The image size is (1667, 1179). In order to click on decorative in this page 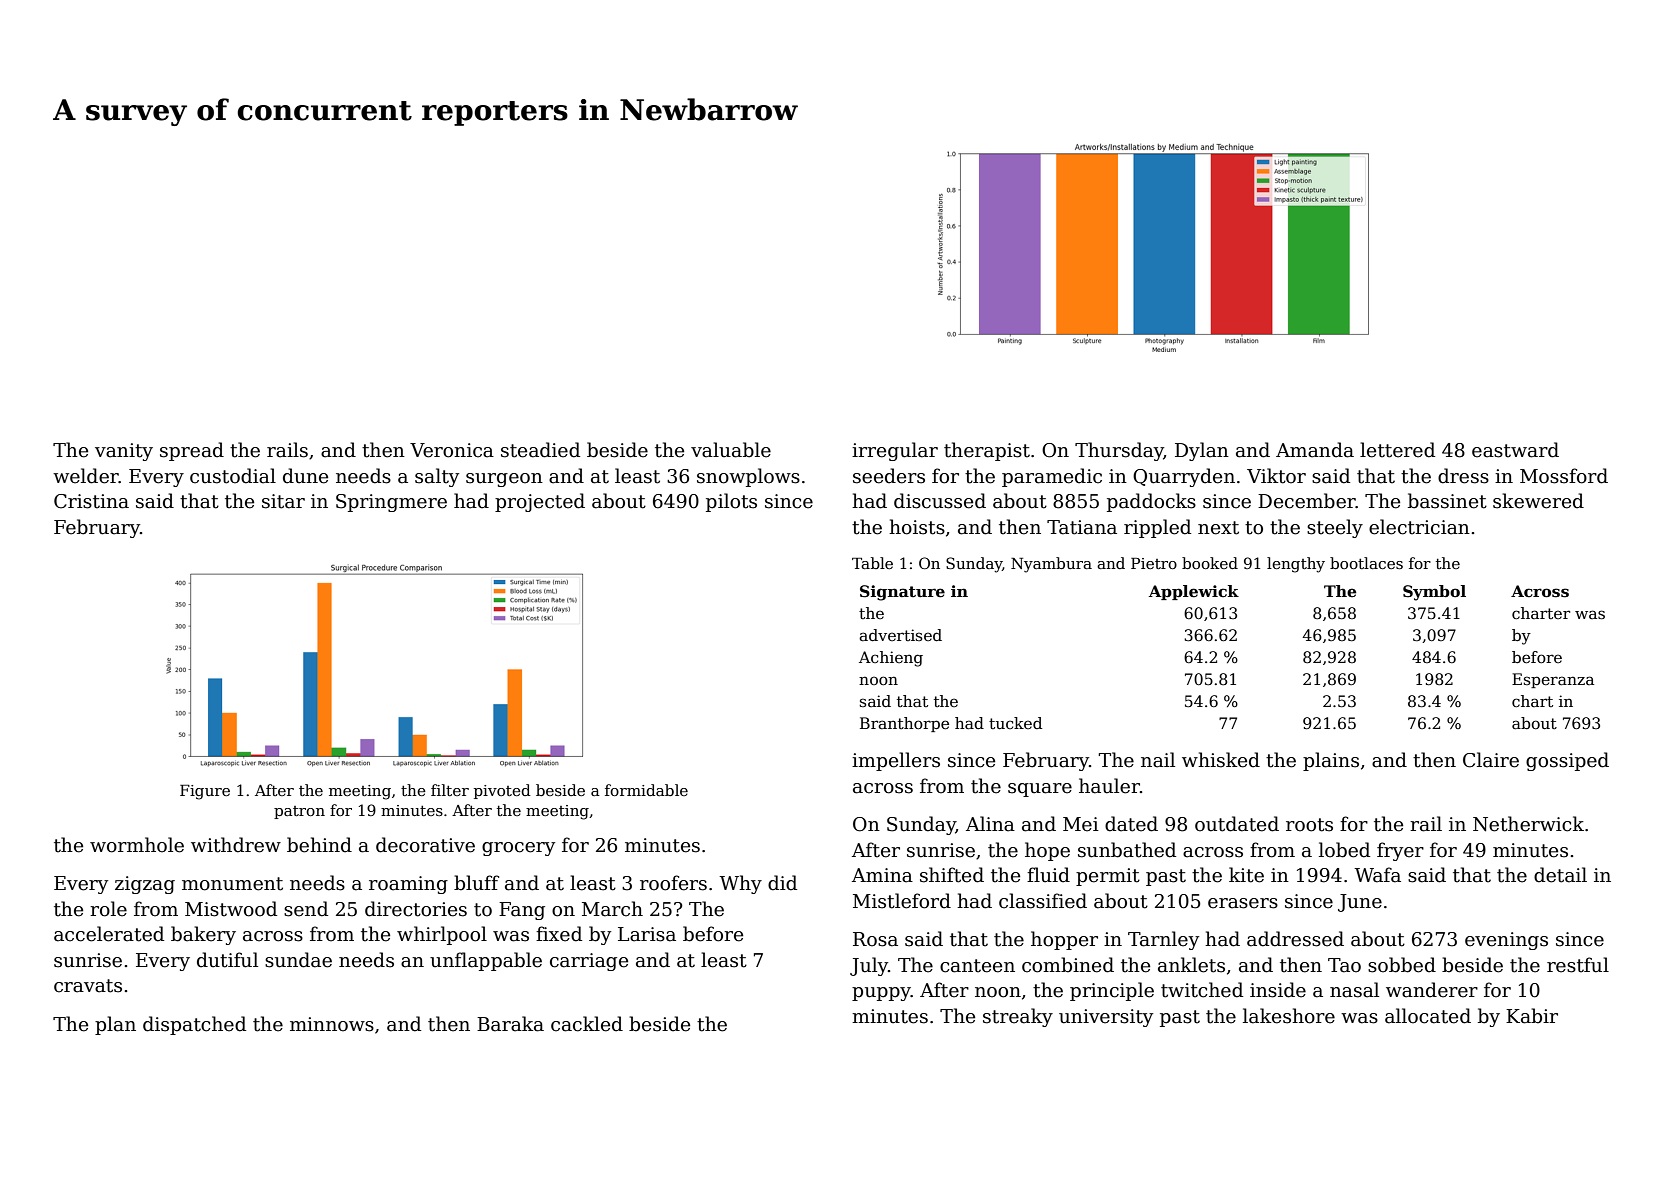, I will do `click(425, 845)`.
